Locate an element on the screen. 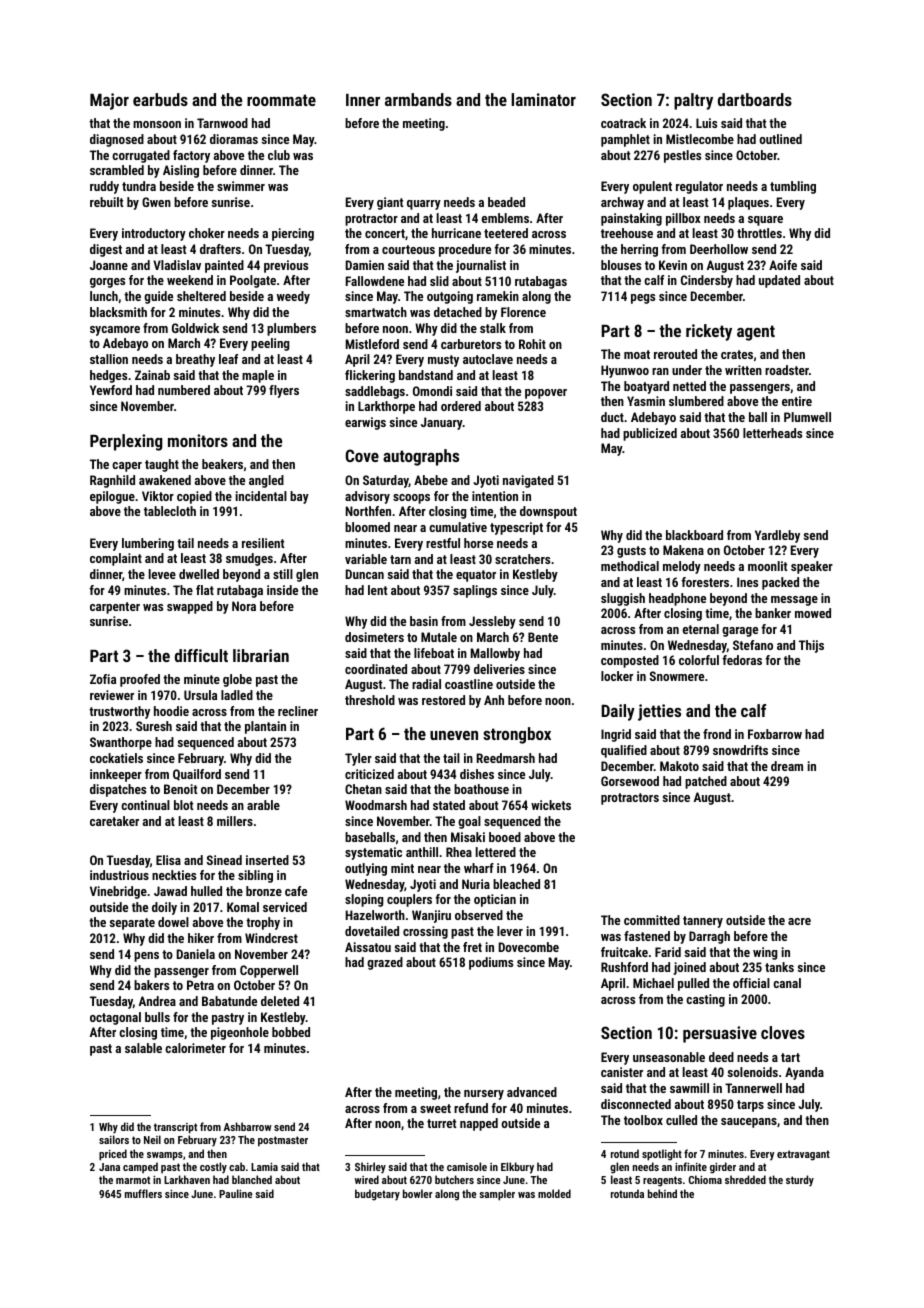  restored is located at coordinates (443, 700).
